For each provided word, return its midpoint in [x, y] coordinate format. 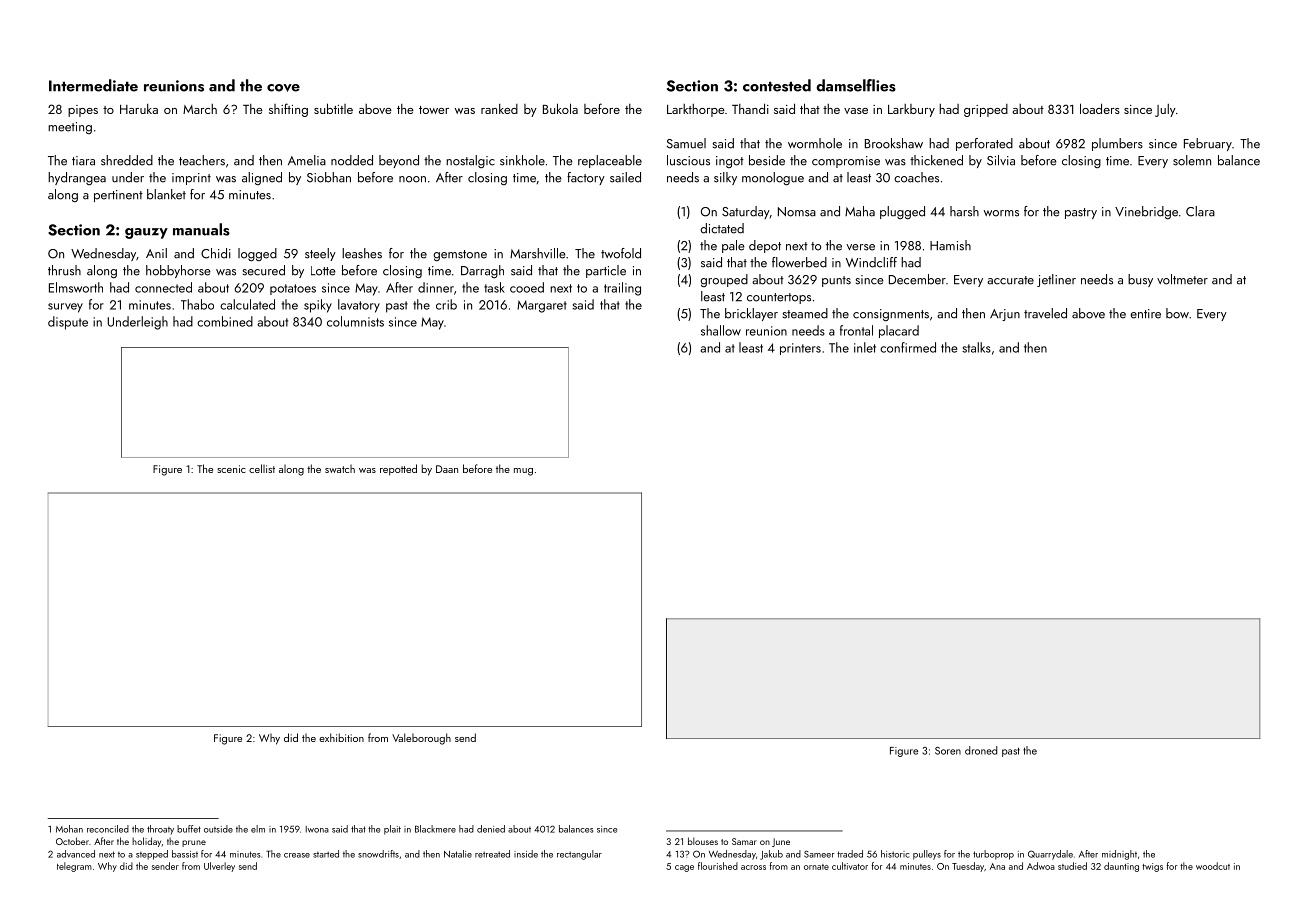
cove [283, 88]
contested [777, 85]
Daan [447, 469]
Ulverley [219, 867]
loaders [1100, 108]
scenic [231, 469]
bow [1177, 313]
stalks [976, 347]
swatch [340, 469]
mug [523, 472]
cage [684, 868]
